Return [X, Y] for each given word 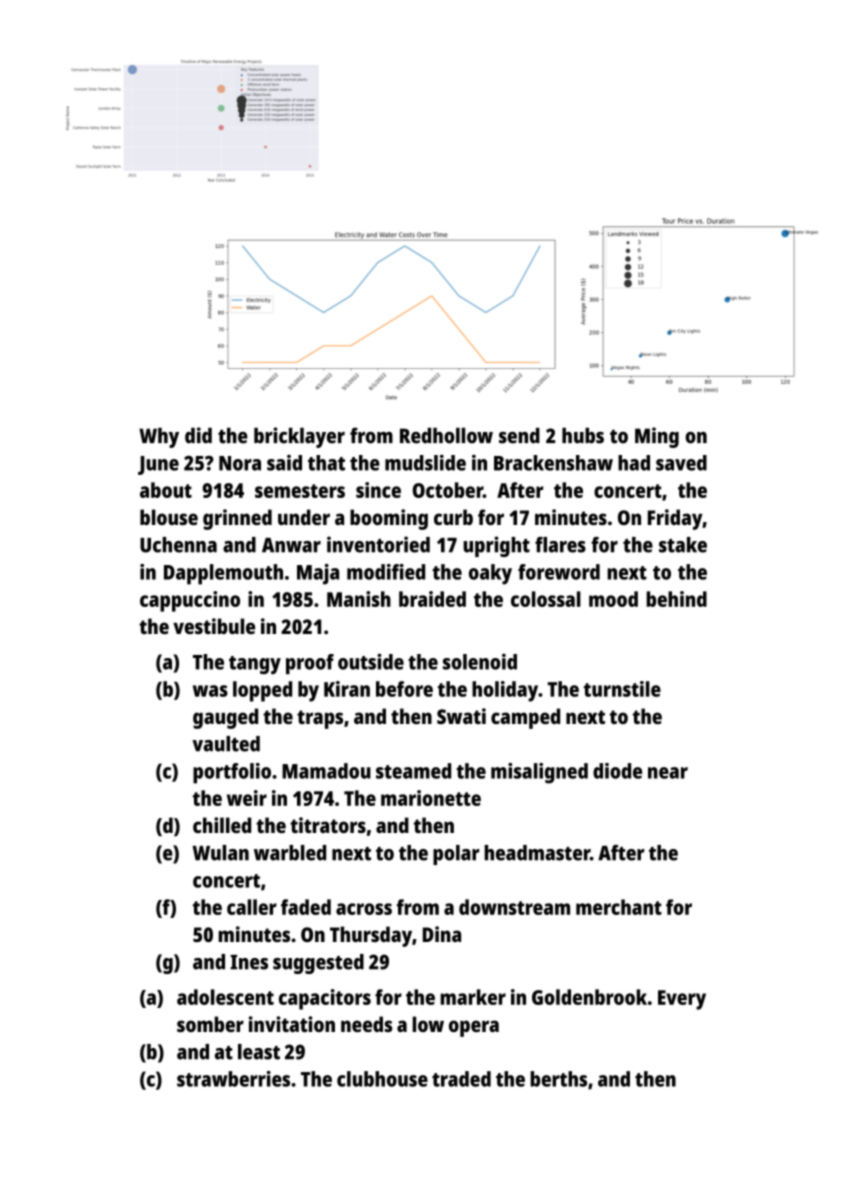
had [634, 463]
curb [453, 517]
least [259, 1052]
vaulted [226, 744]
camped [525, 718]
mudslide [425, 462]
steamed [413, 771]
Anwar [291, 545]
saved [681, 463]
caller [252, 907]
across [364, 909]
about [166, 490]
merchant [619, 907]
